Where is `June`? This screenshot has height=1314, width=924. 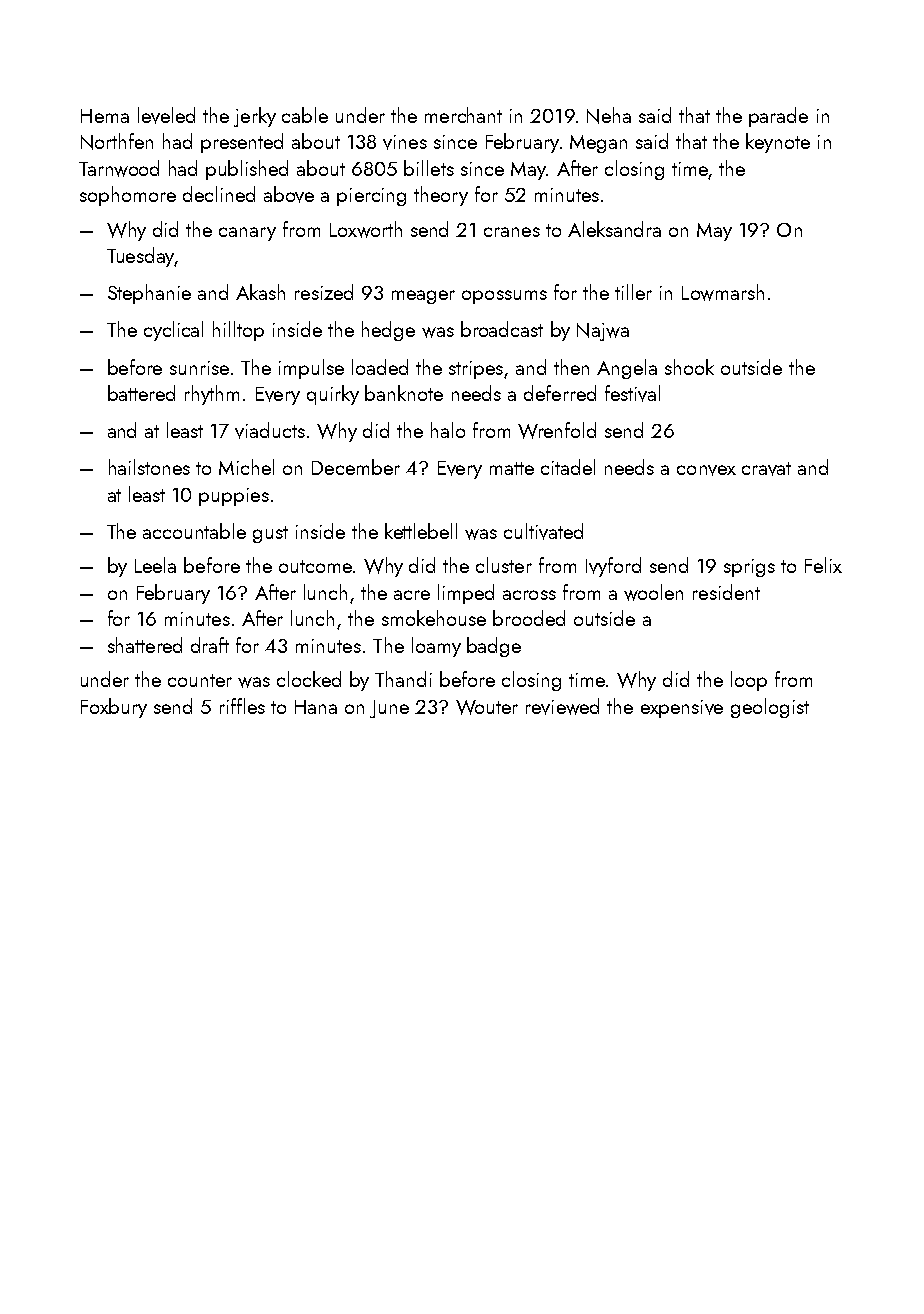 June is located at coordinates (389, 709).
